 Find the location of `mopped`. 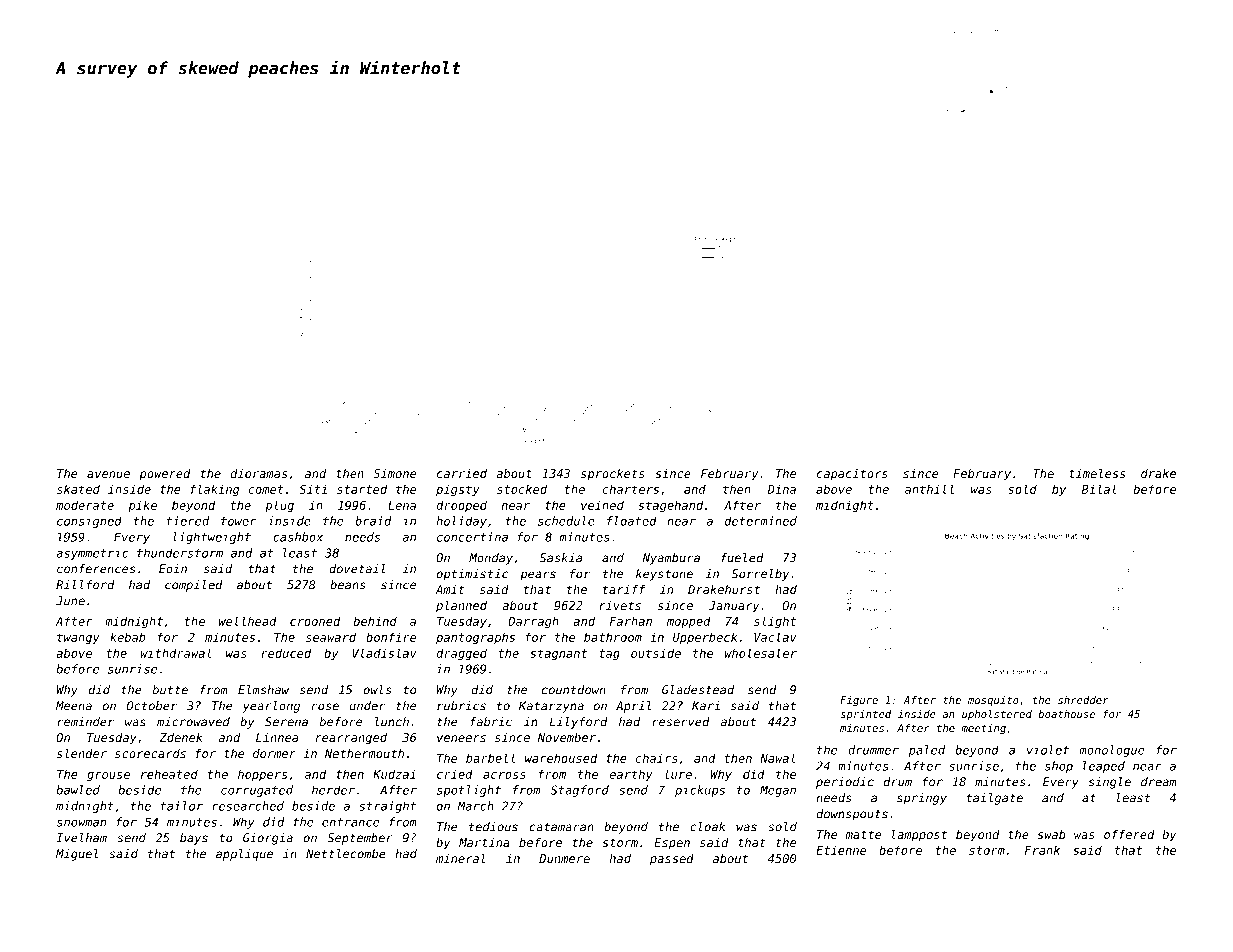

mopped is located at coordinates (689, 622).
